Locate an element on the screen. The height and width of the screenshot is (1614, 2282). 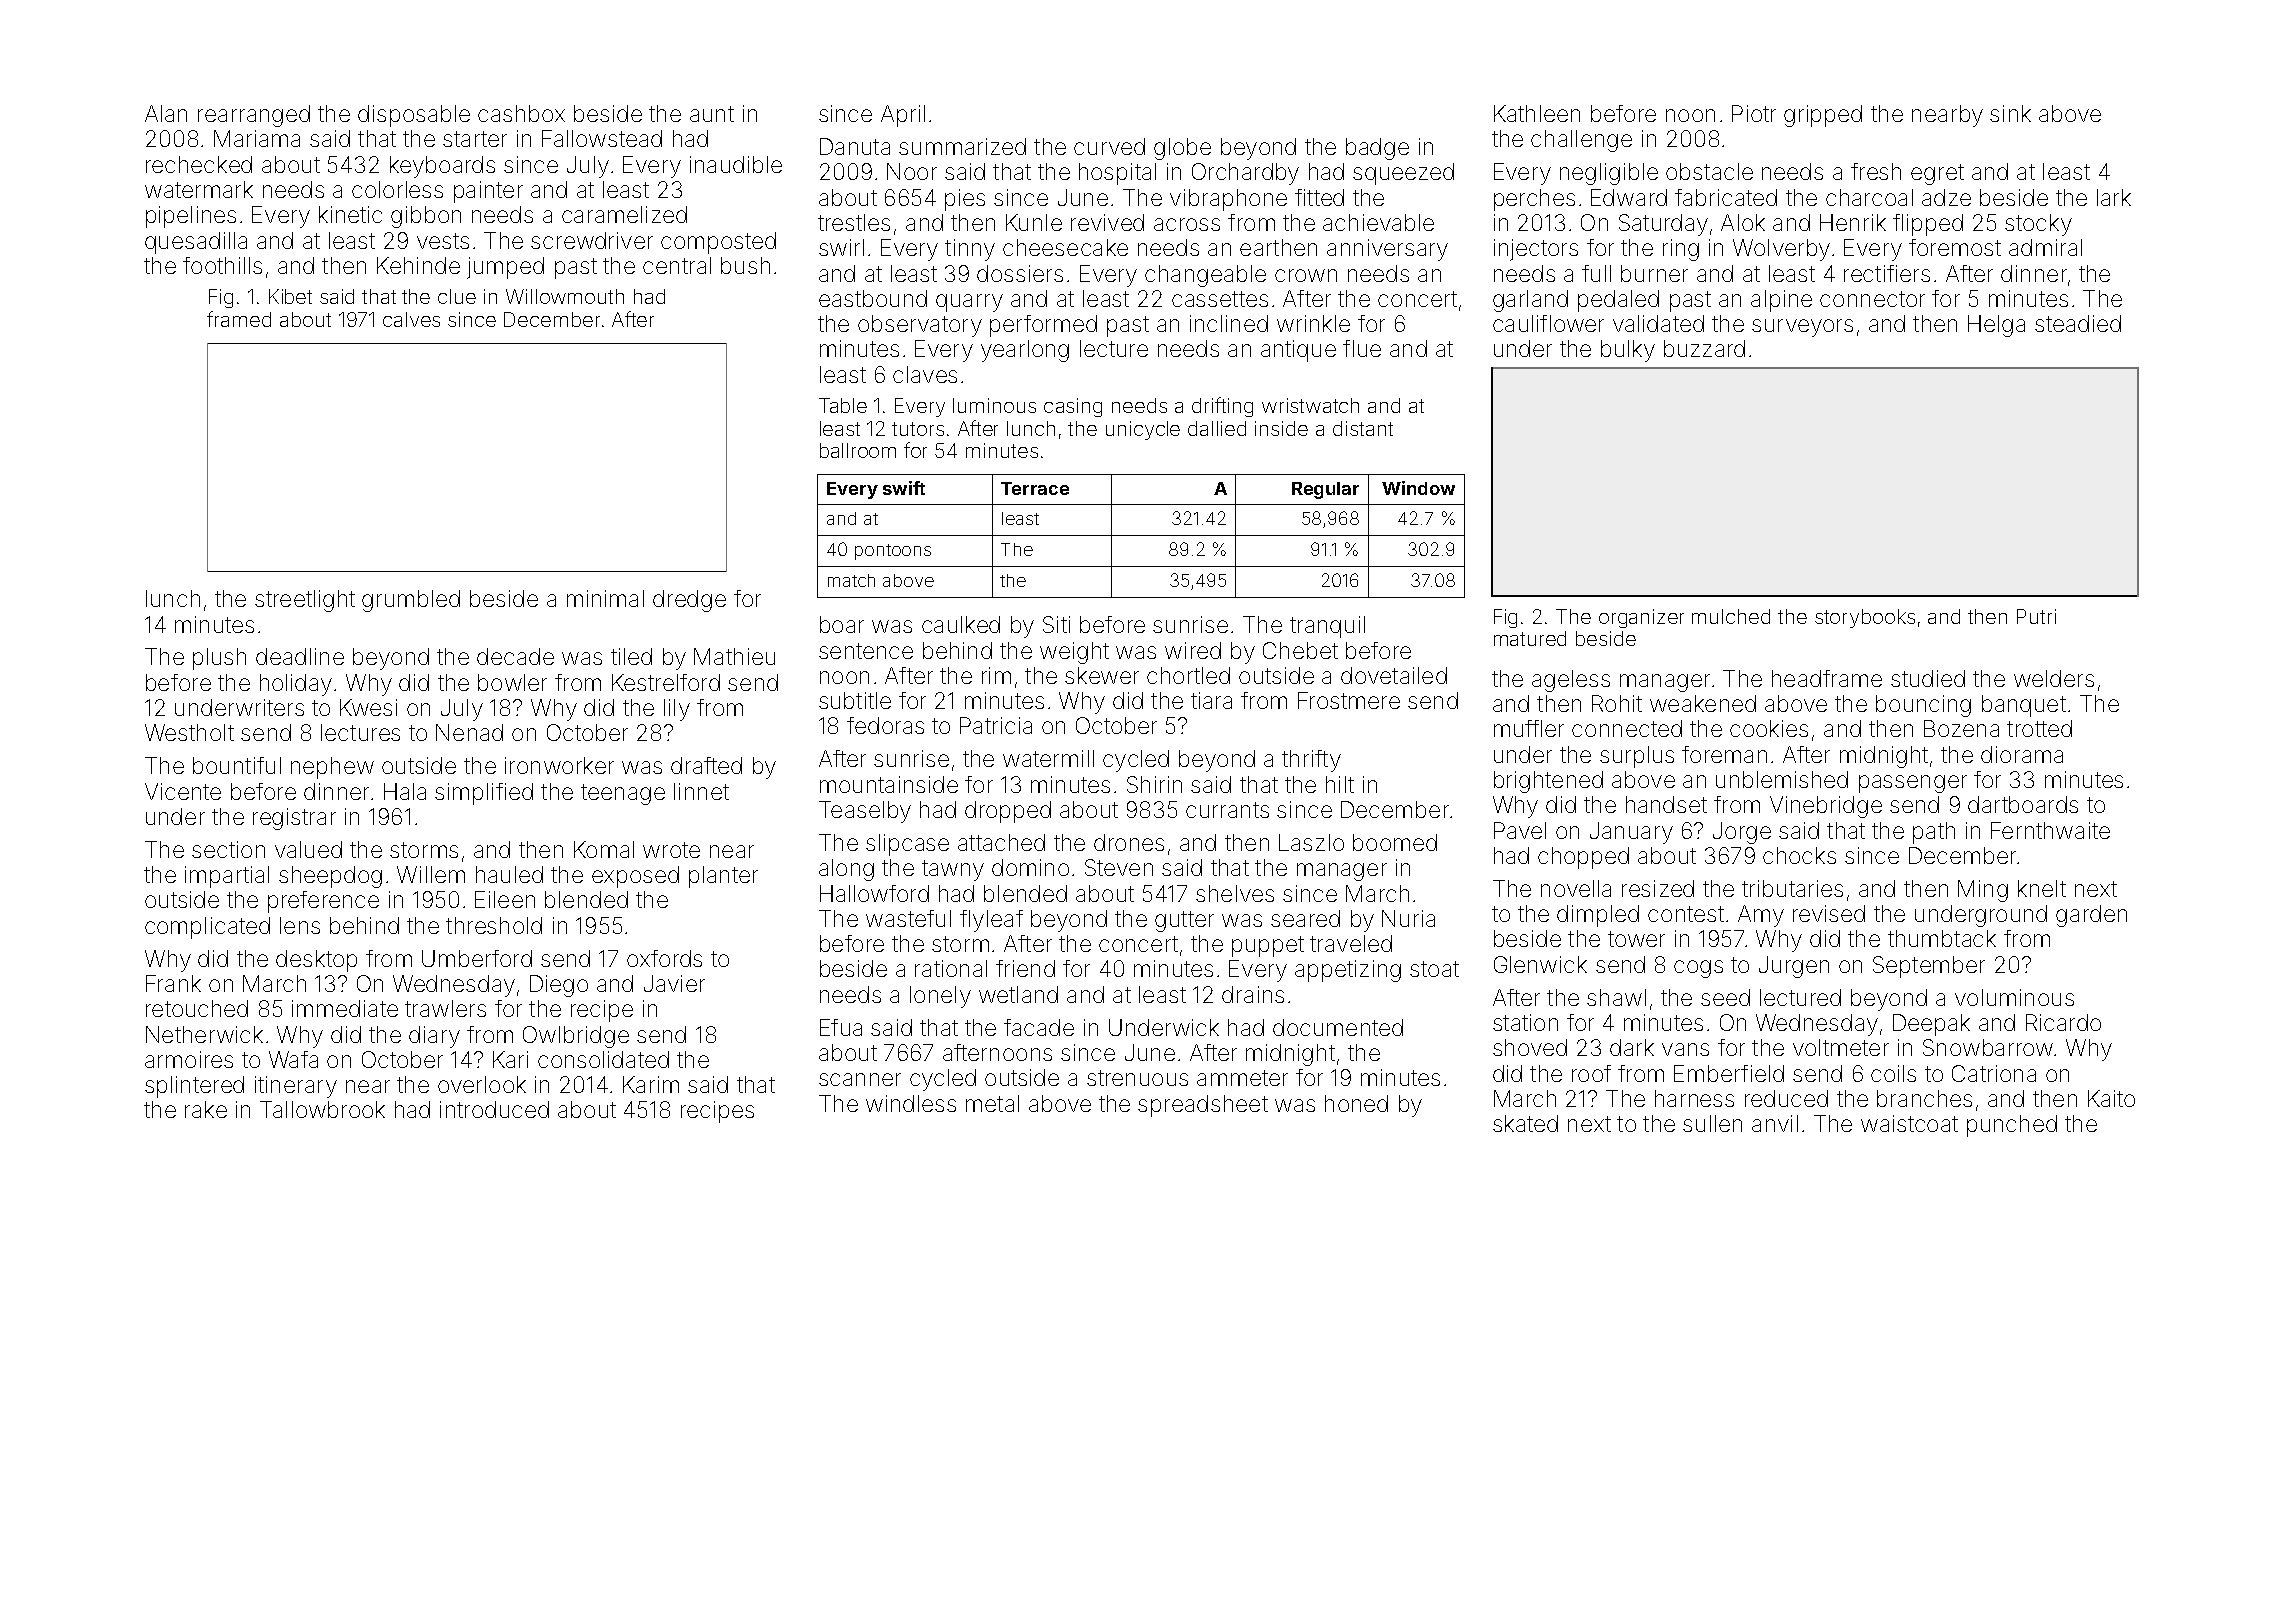
welders is located at coordinates (2054, 678).
